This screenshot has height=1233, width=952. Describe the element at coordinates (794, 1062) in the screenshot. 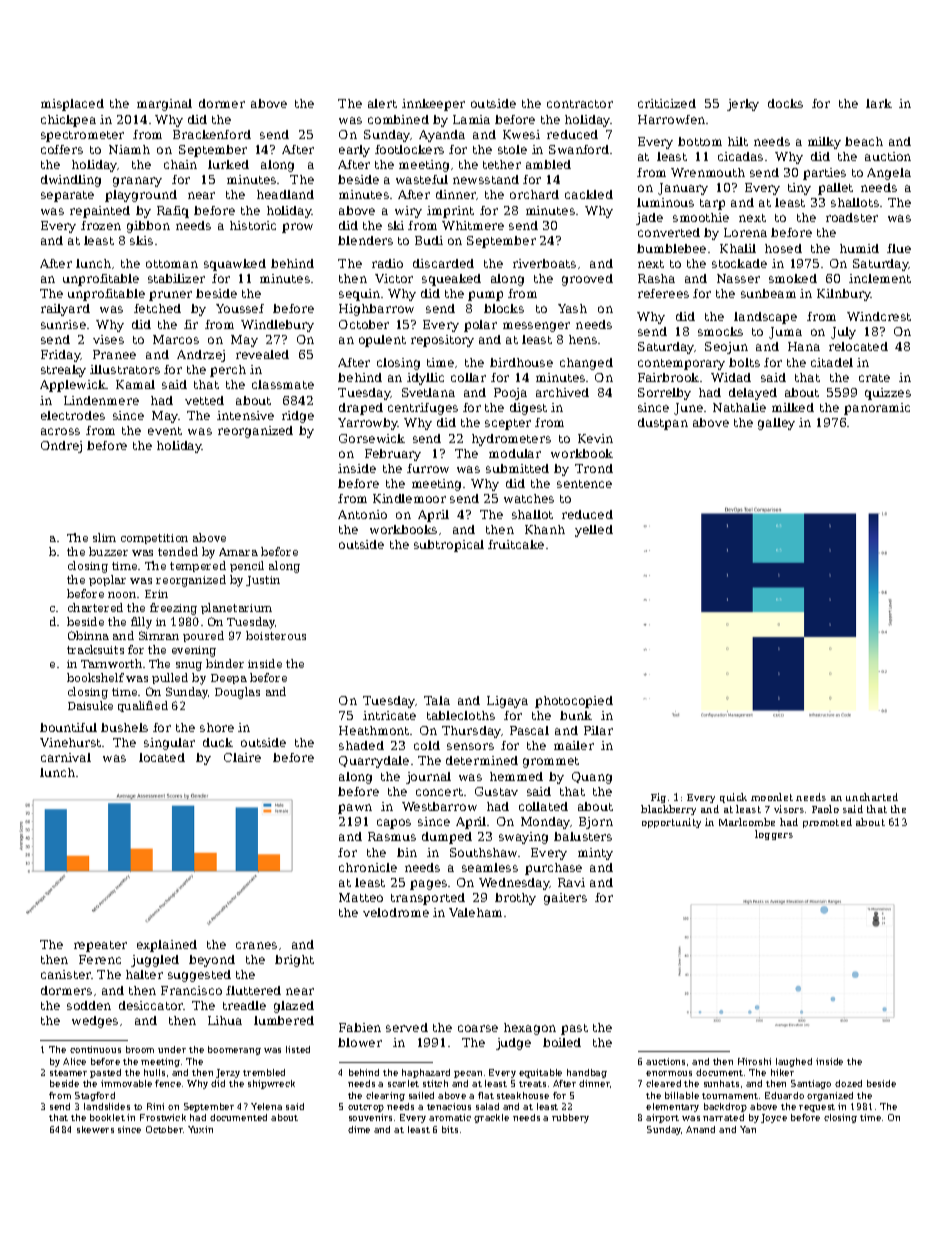

I see `laughed` at that location.
